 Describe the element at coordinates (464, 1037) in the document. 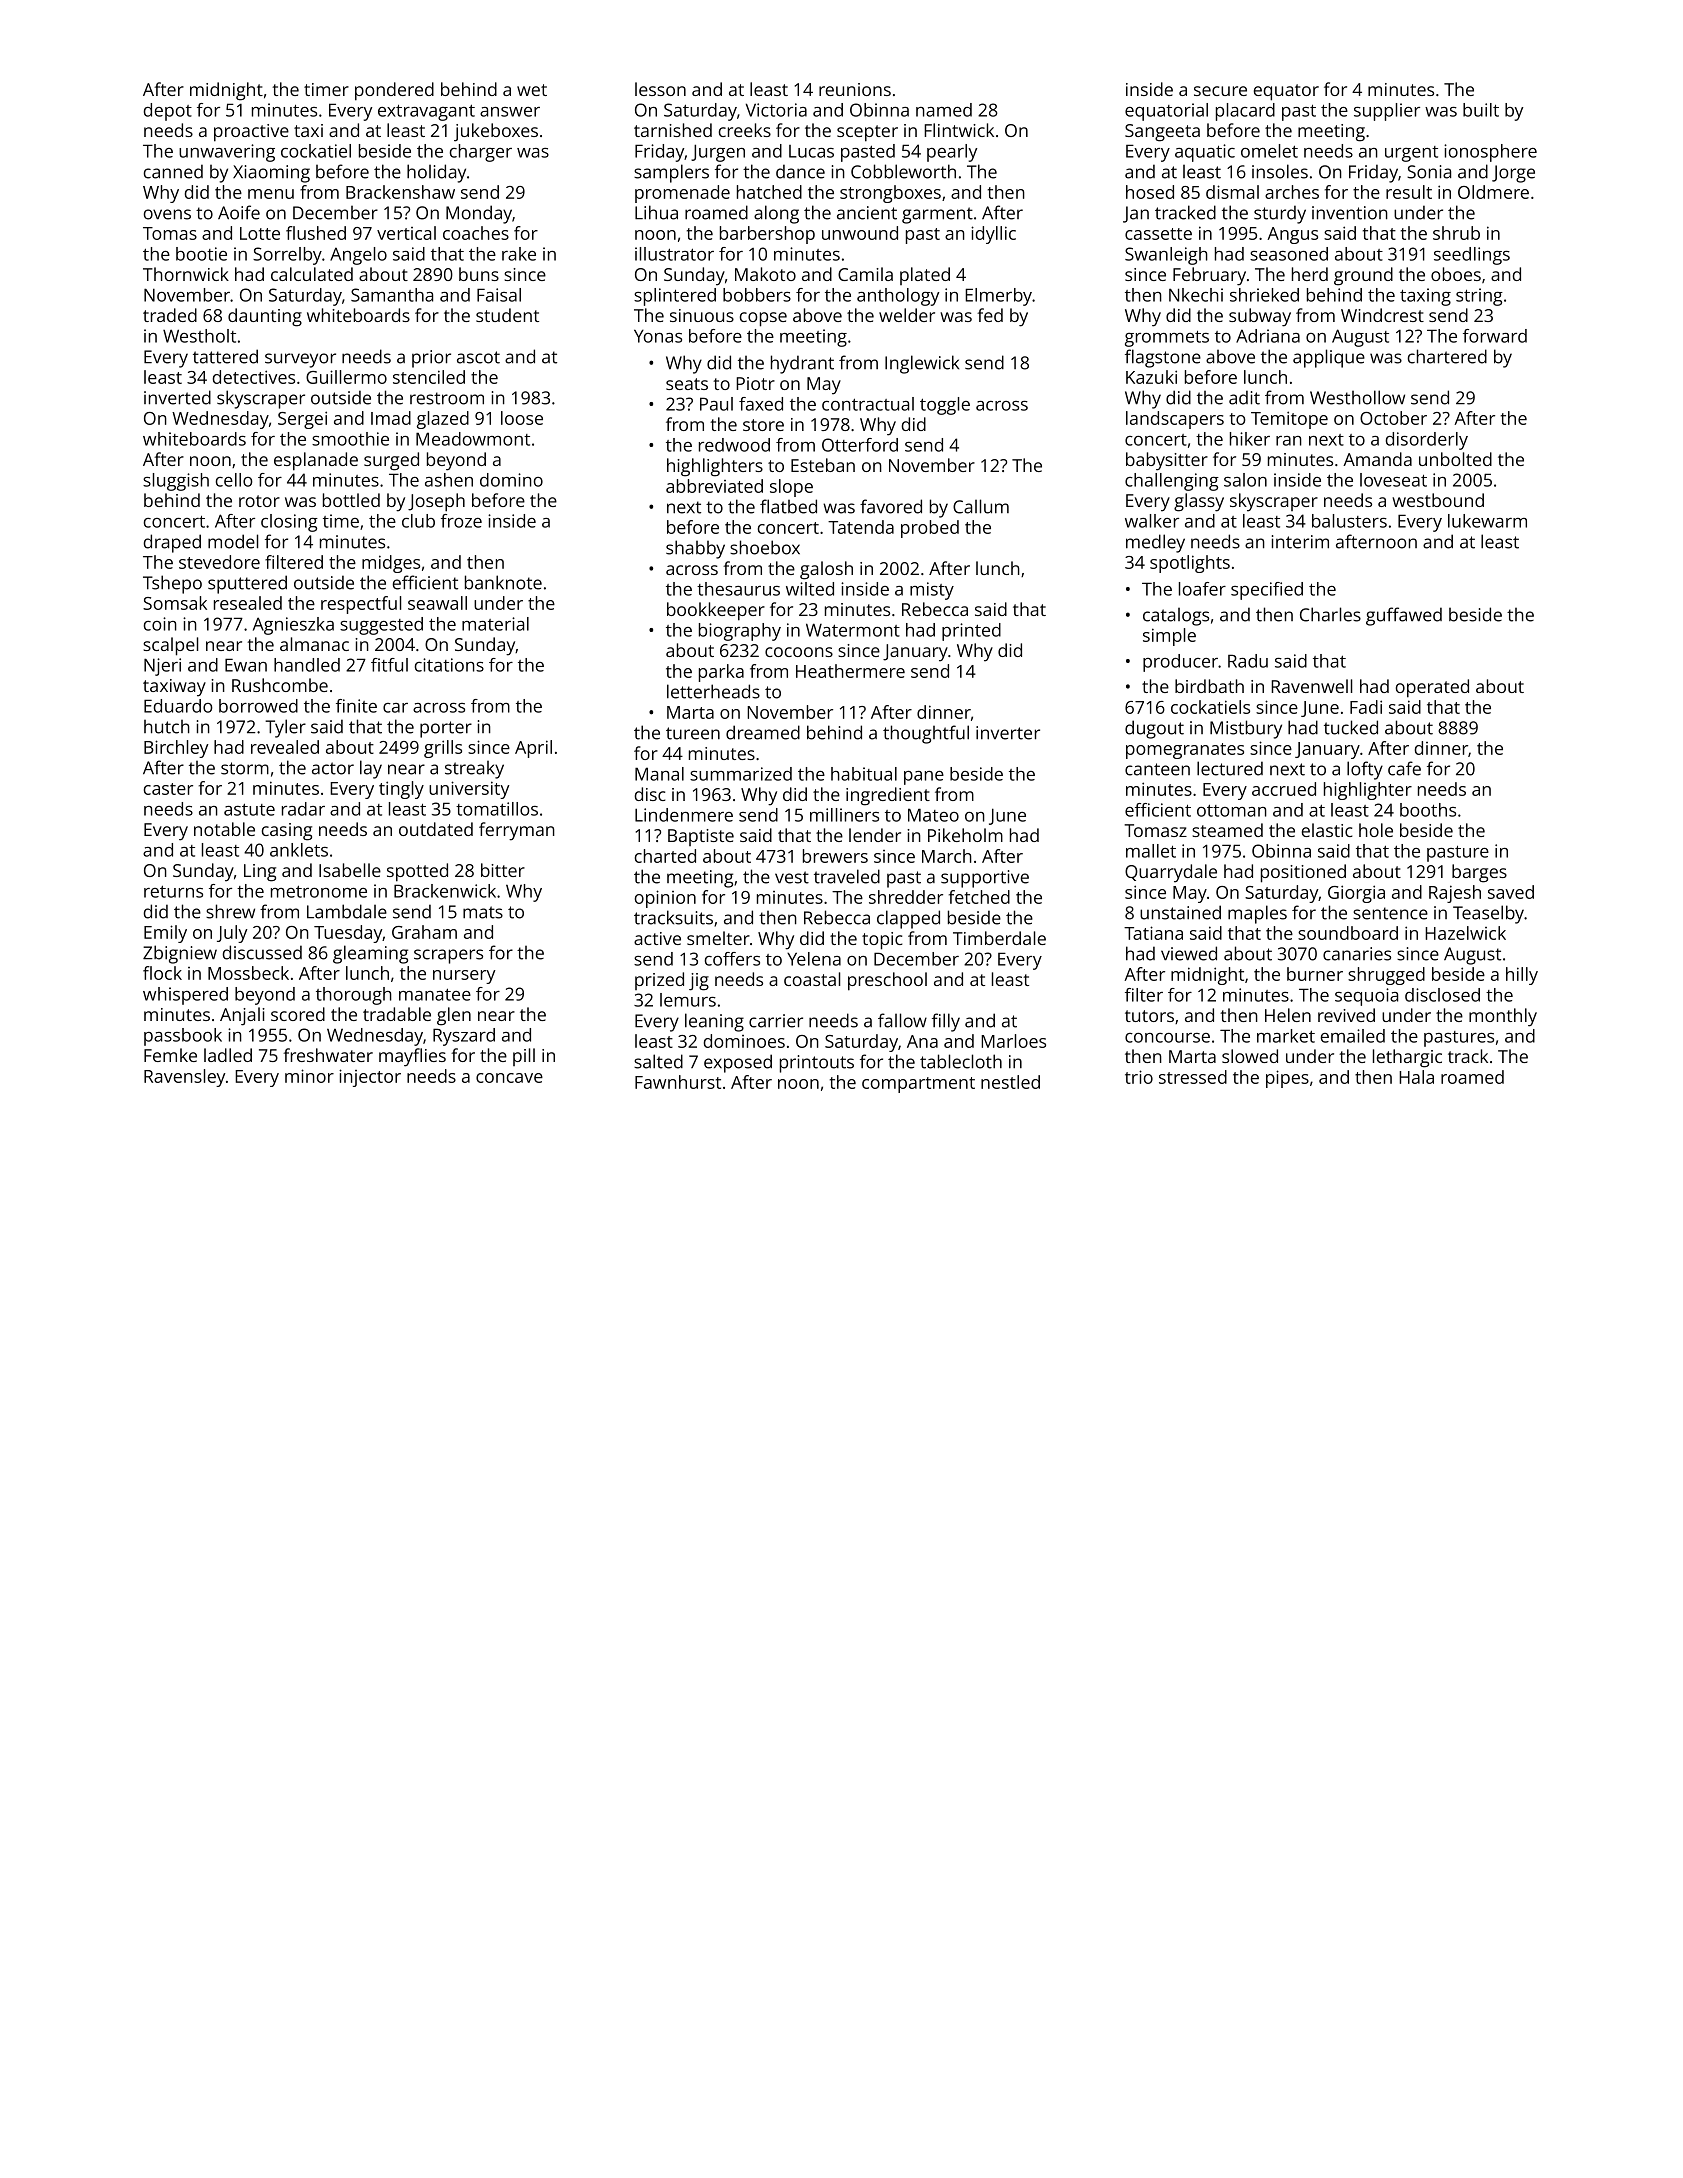

I see `Ryszard` at that location.
